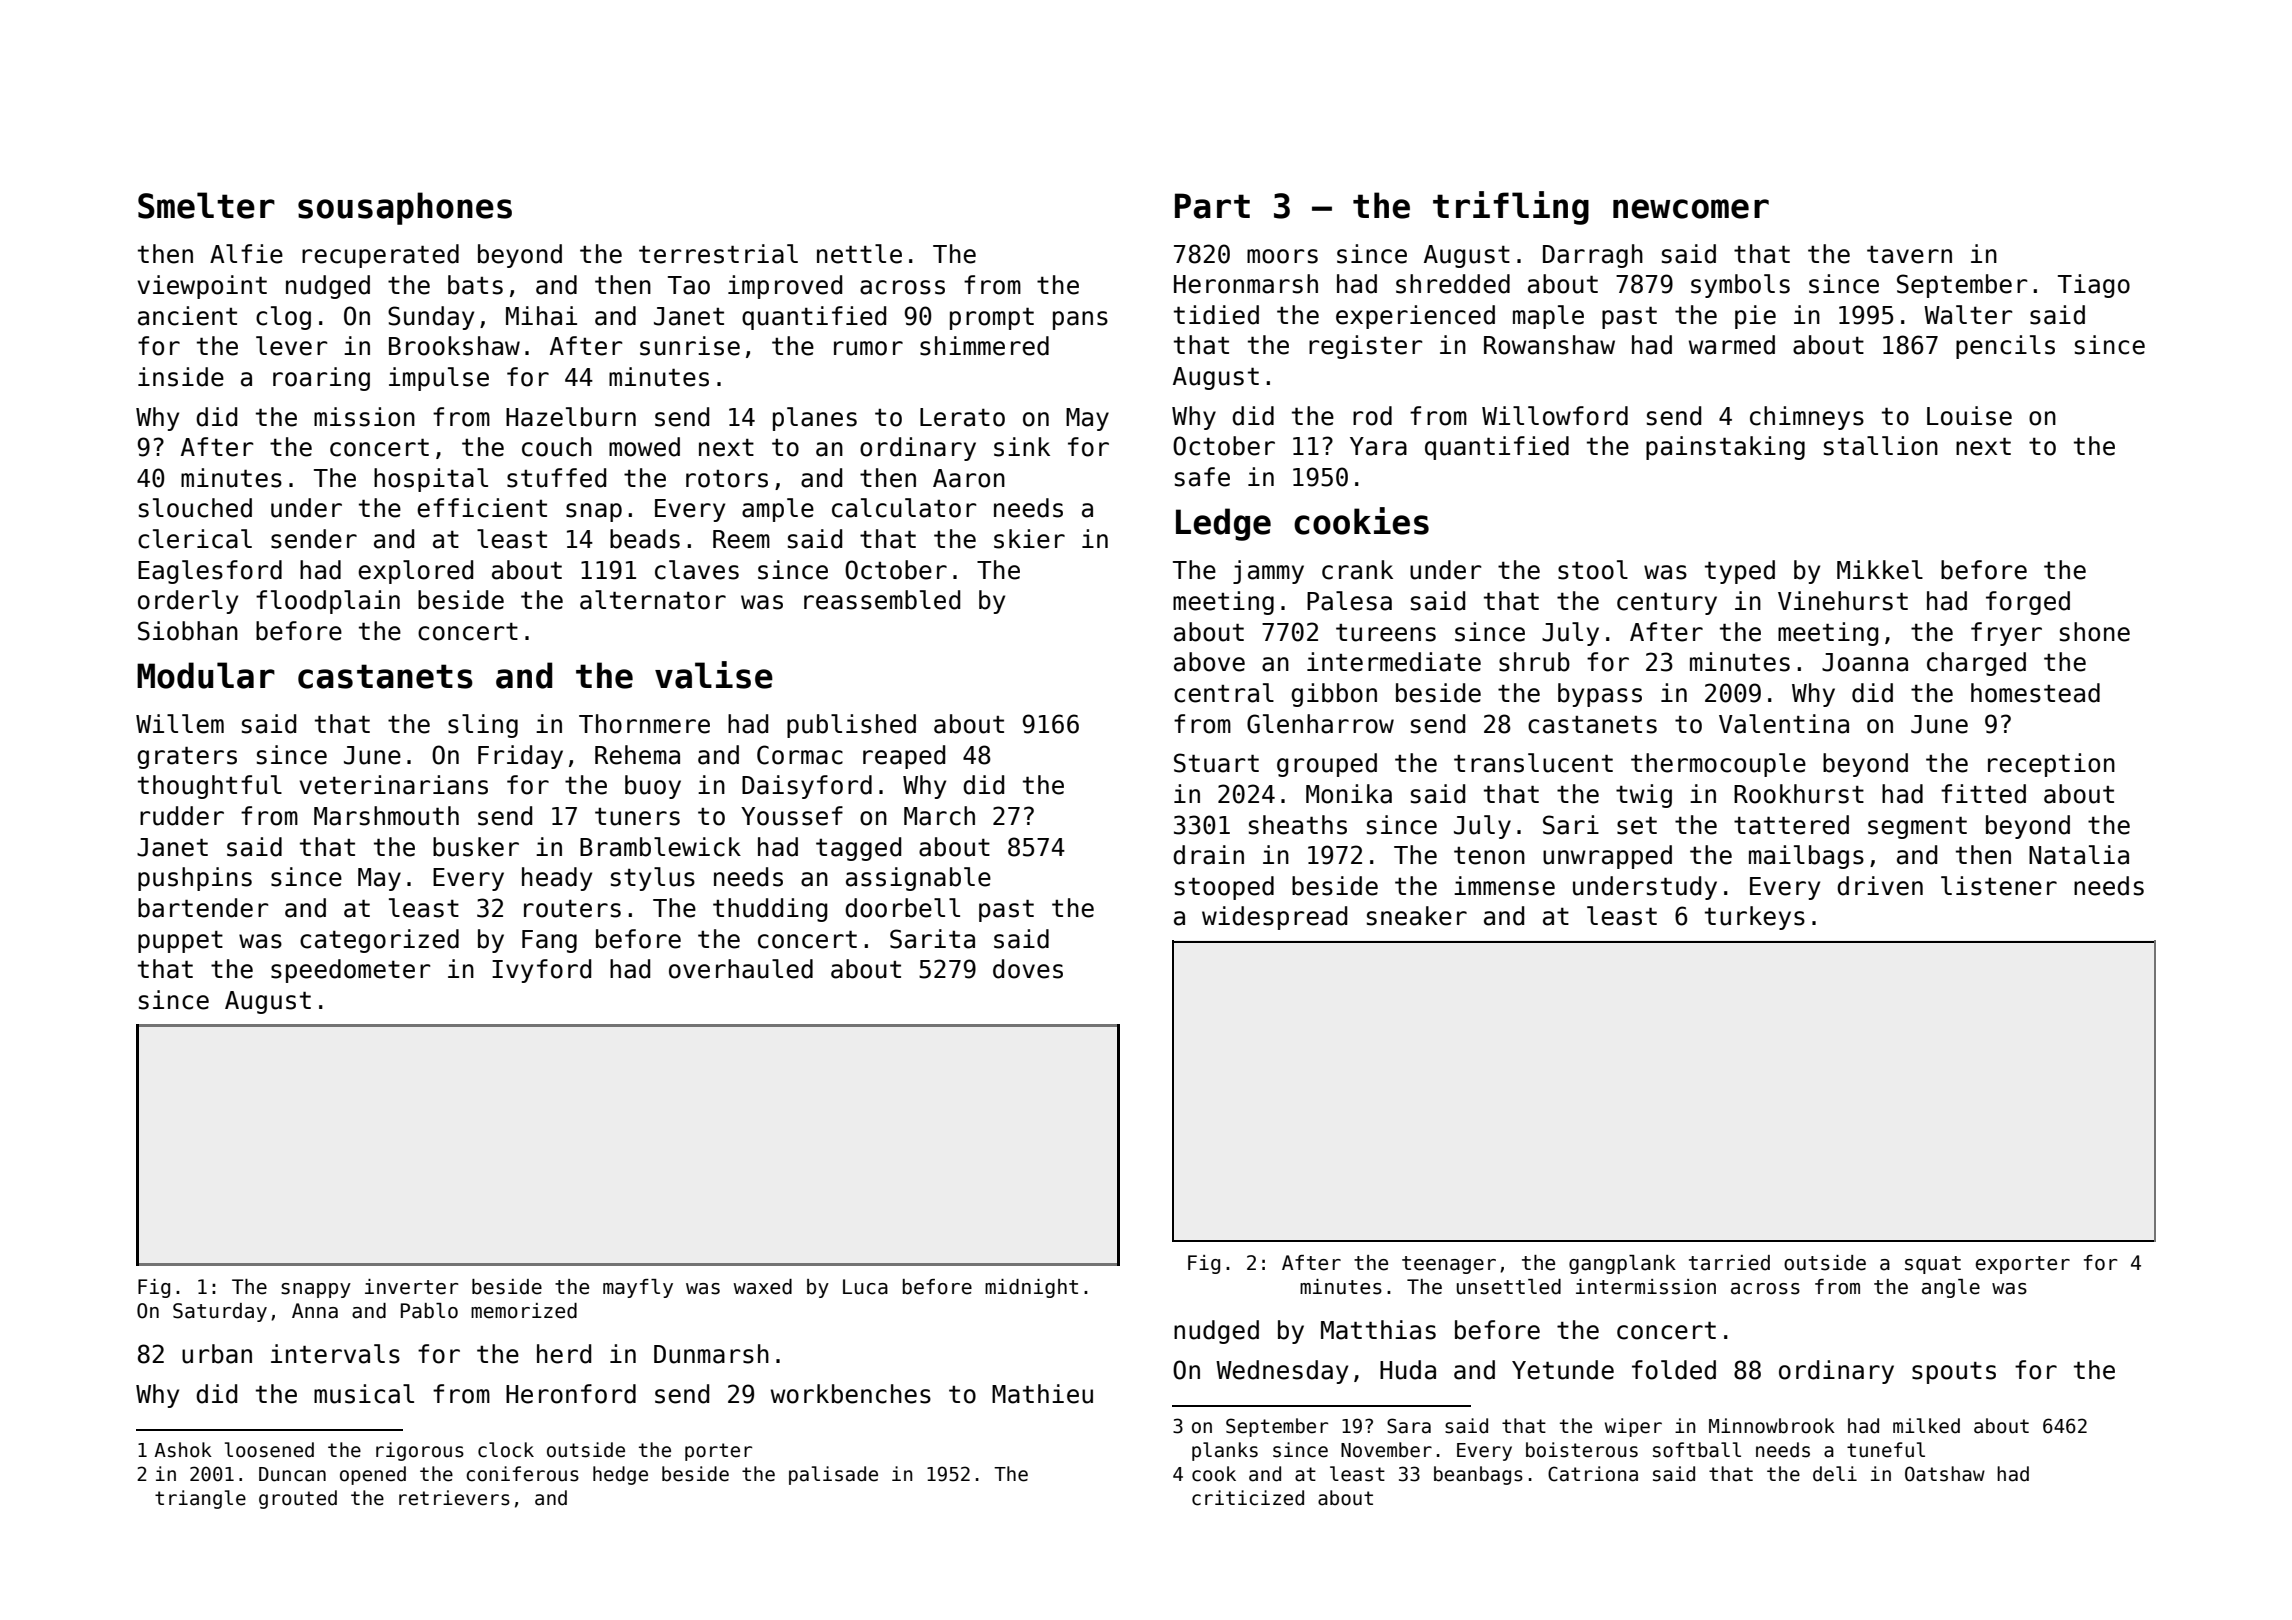 The height and width of the screenshot is (1620, 2292). What do you see at coordinates (1449, 1265) in the screenshot?
I see `teenager` at bounding box center [1449, 1265].
